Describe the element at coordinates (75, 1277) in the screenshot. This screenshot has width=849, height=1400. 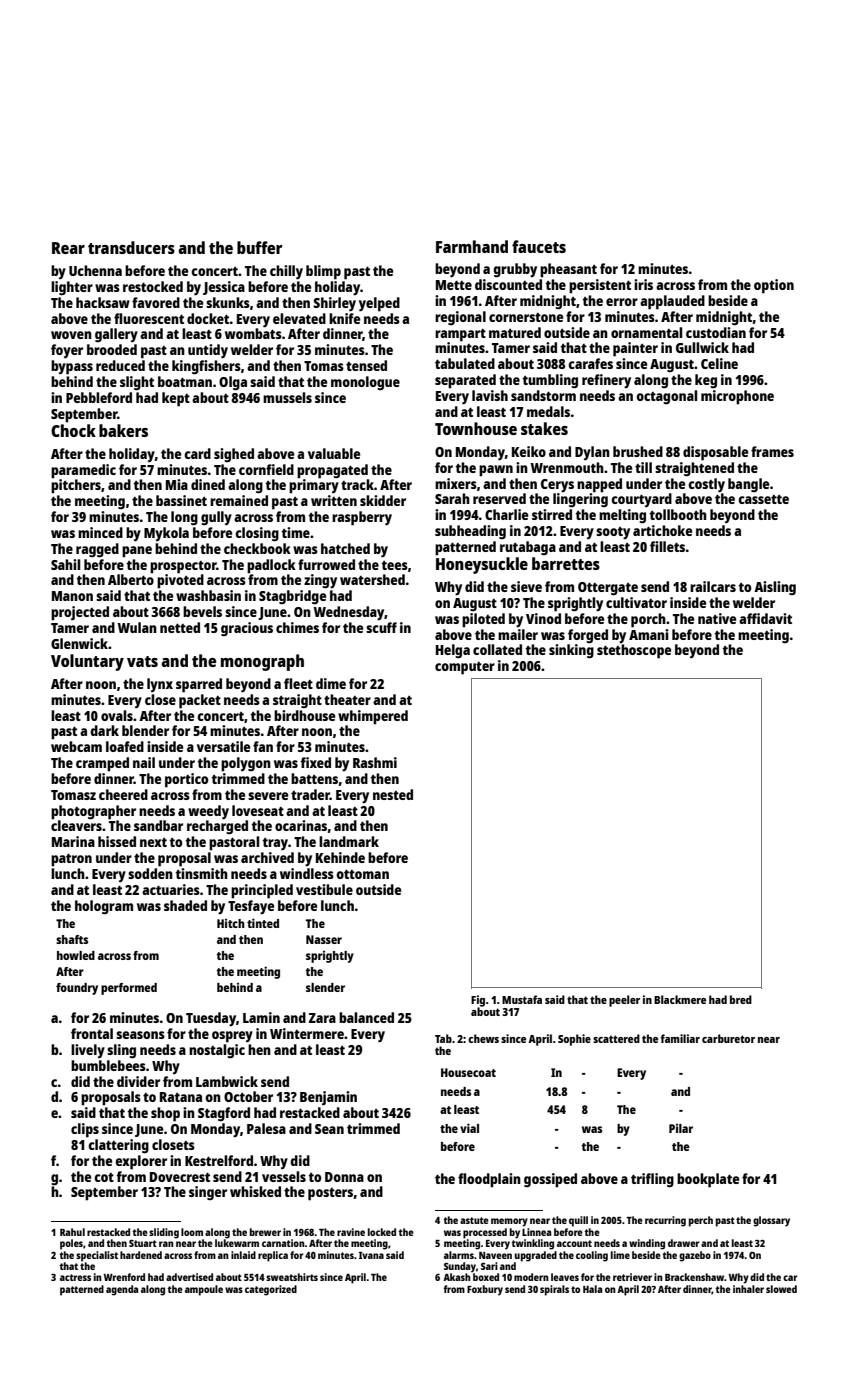
I see `actress` at that location.
